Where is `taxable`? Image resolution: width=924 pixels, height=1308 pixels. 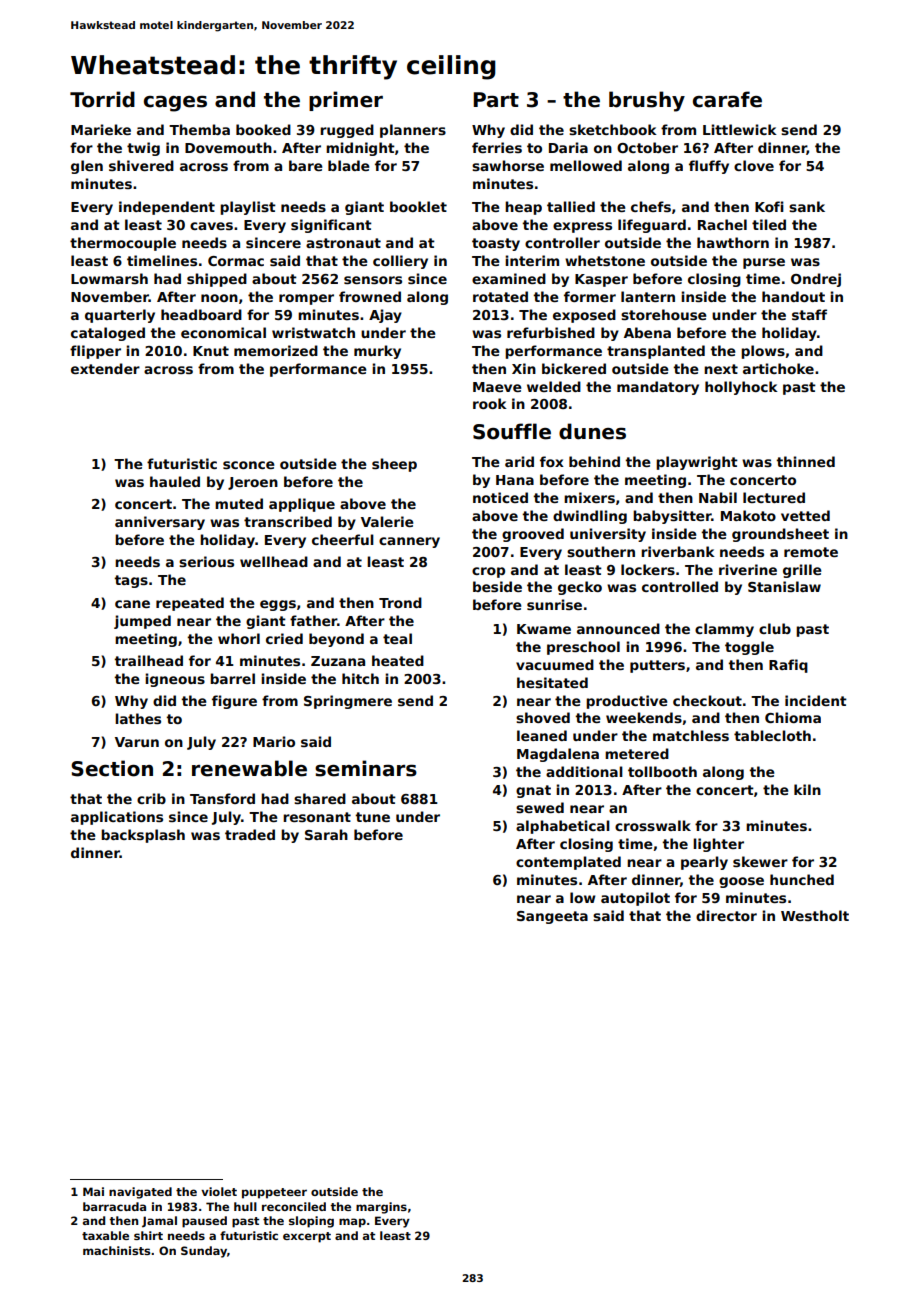 taxable is located at coordinates (105, 1235).
